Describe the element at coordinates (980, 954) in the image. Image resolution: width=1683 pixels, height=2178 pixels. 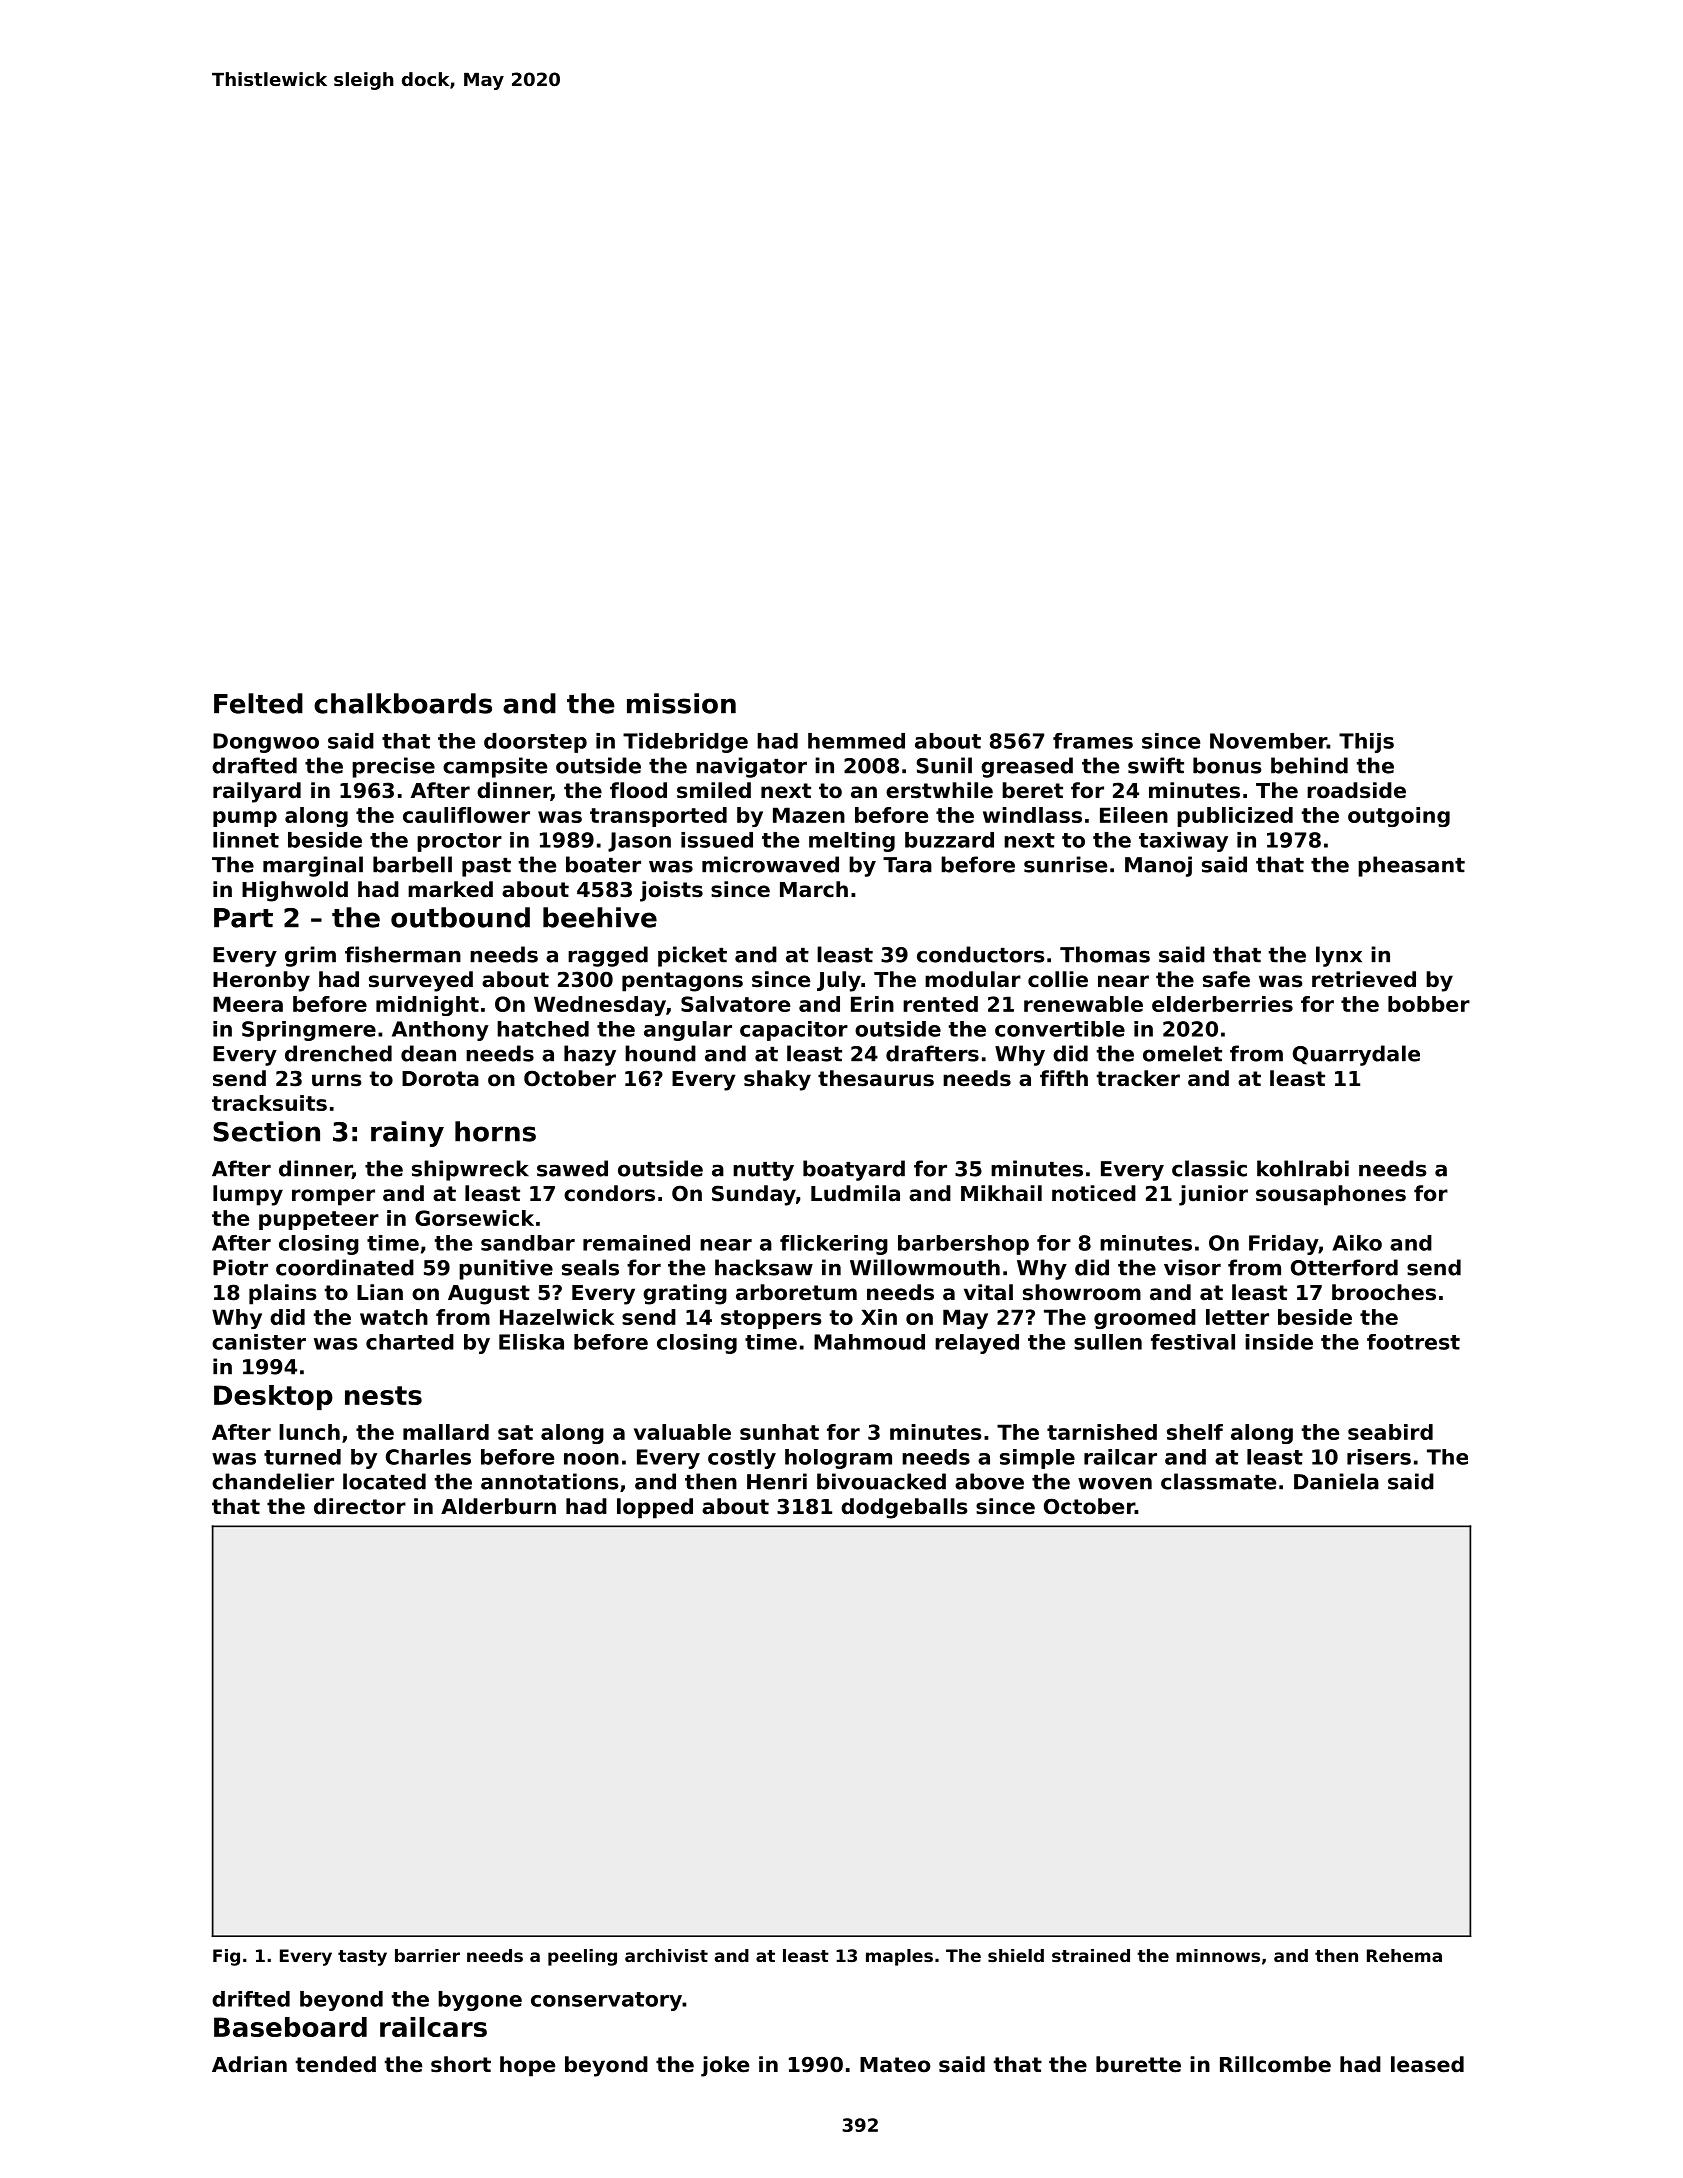
I see `conductors` at that location.
